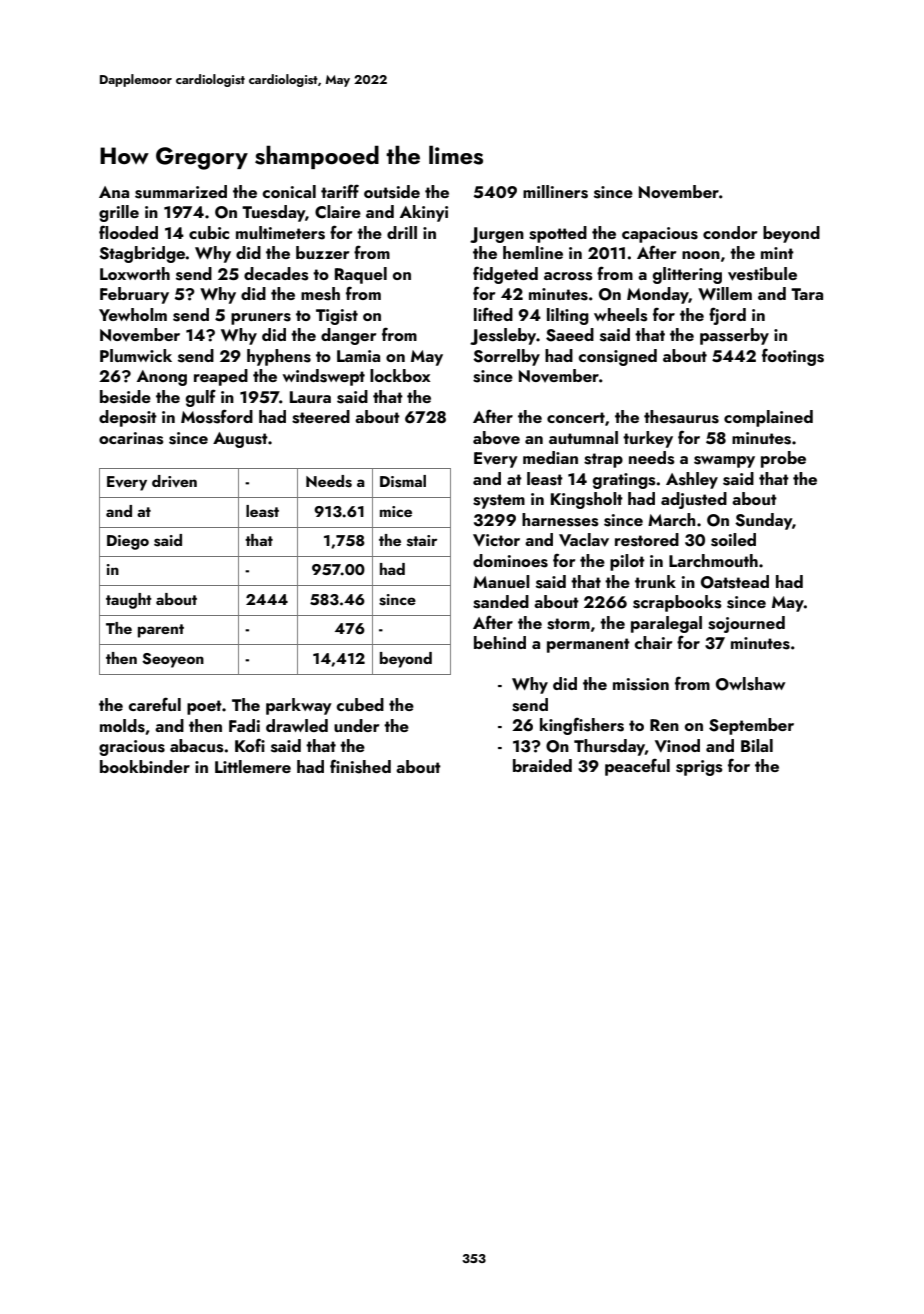 The width and height of the screenshot is (924, 1314). Describe the element at coordinates (621, 315) in the screenshot. I see `wheels` at that location.
